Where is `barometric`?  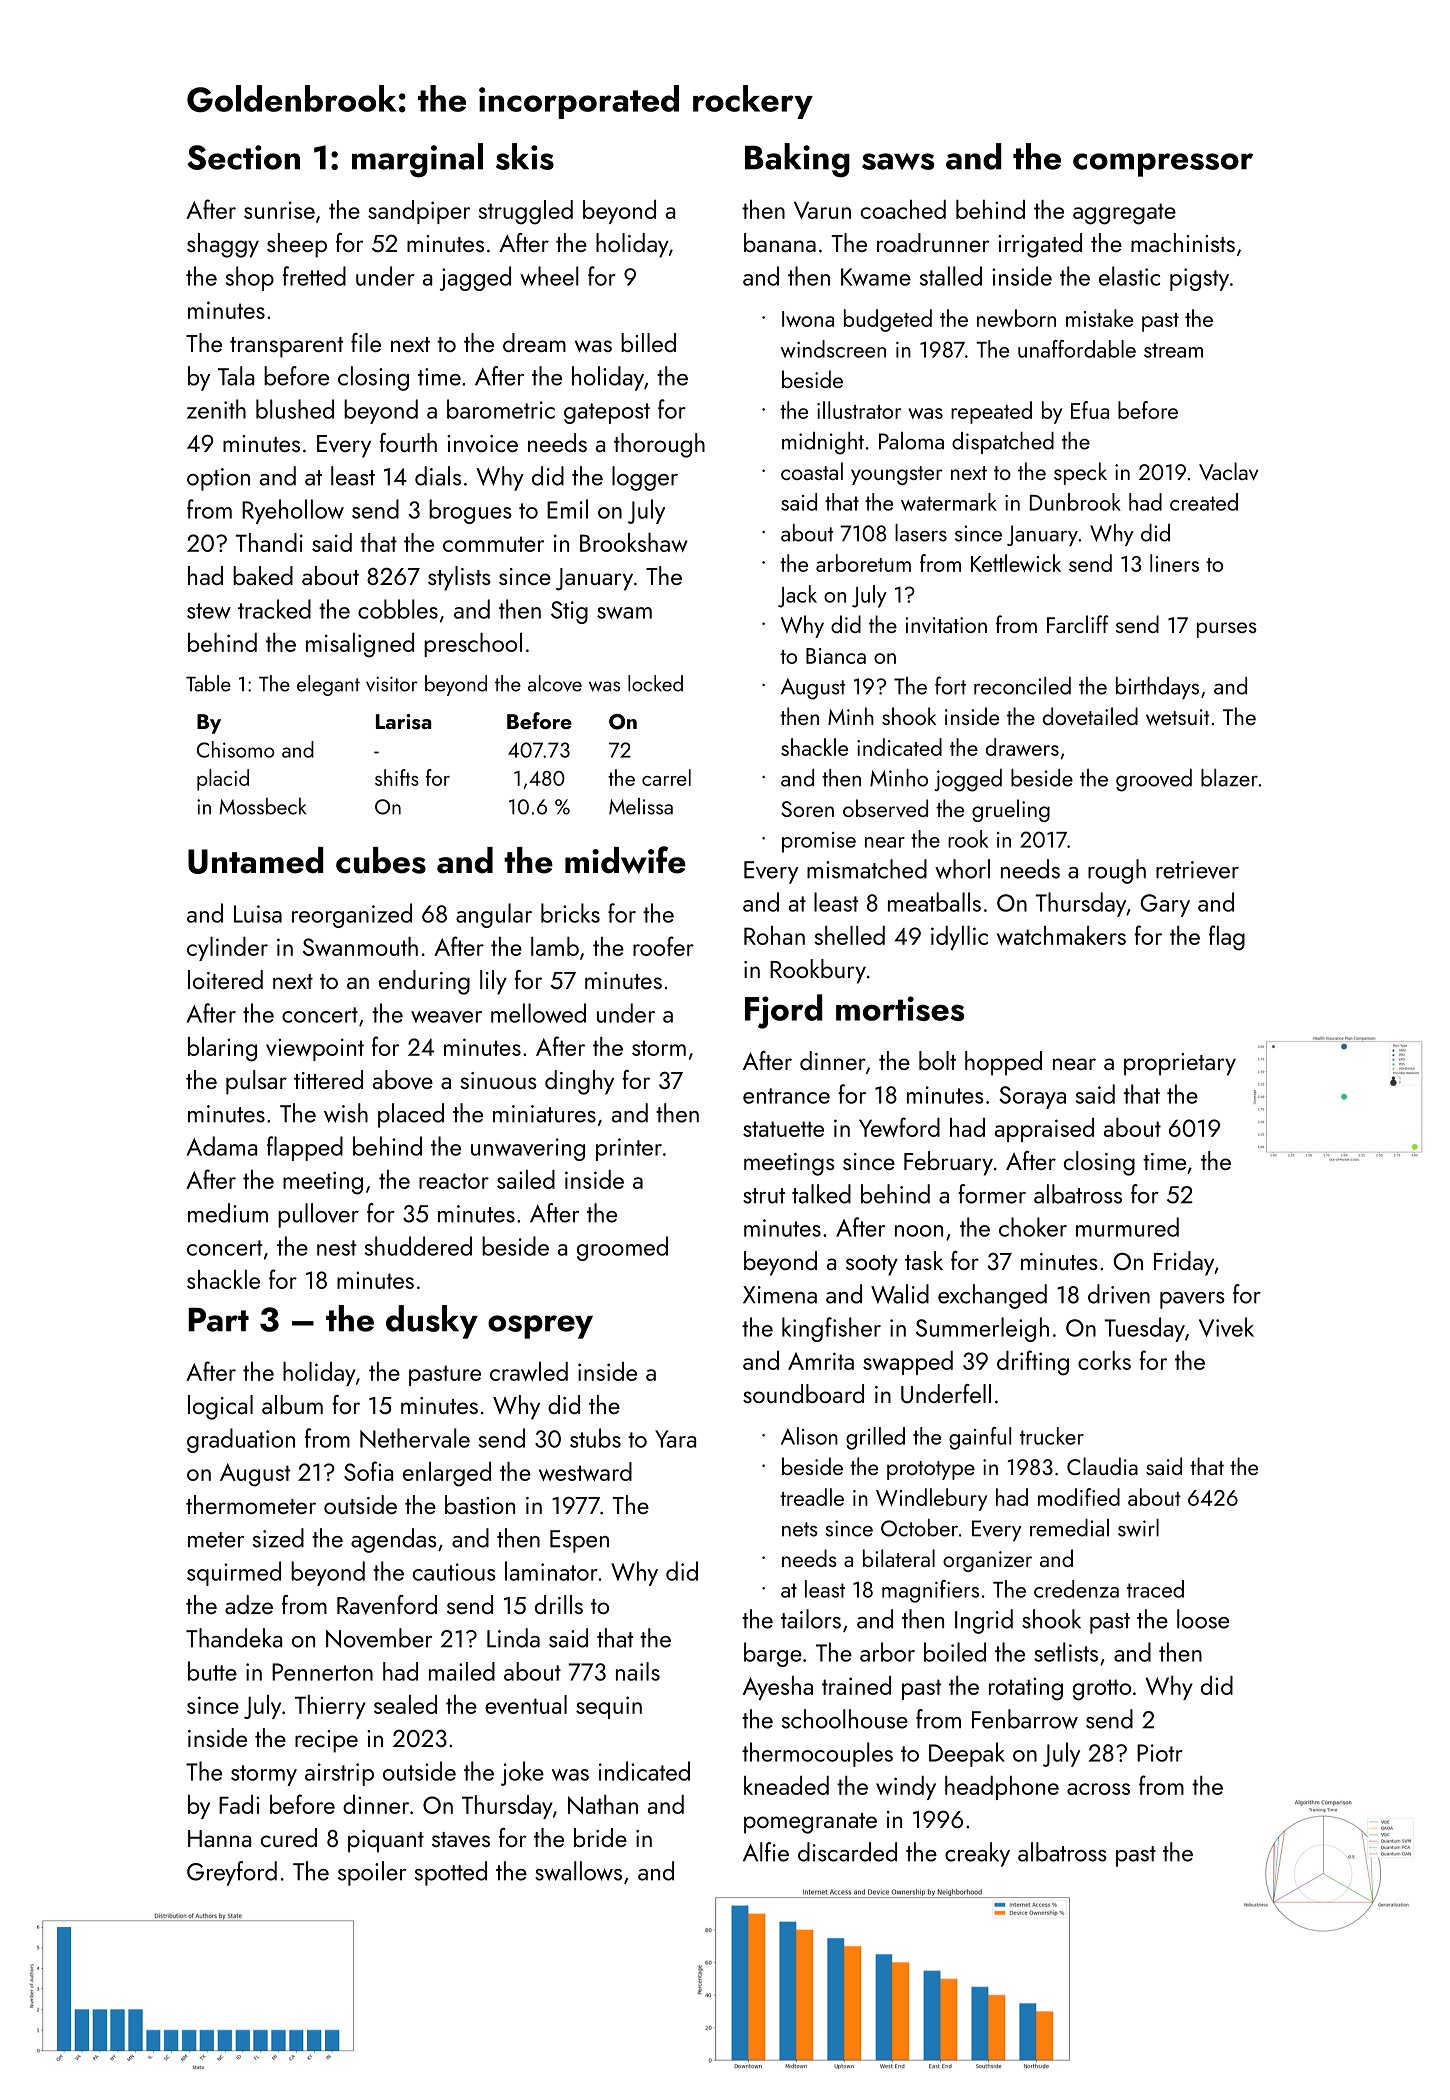
barometric is located at coordinates (501, 409).
